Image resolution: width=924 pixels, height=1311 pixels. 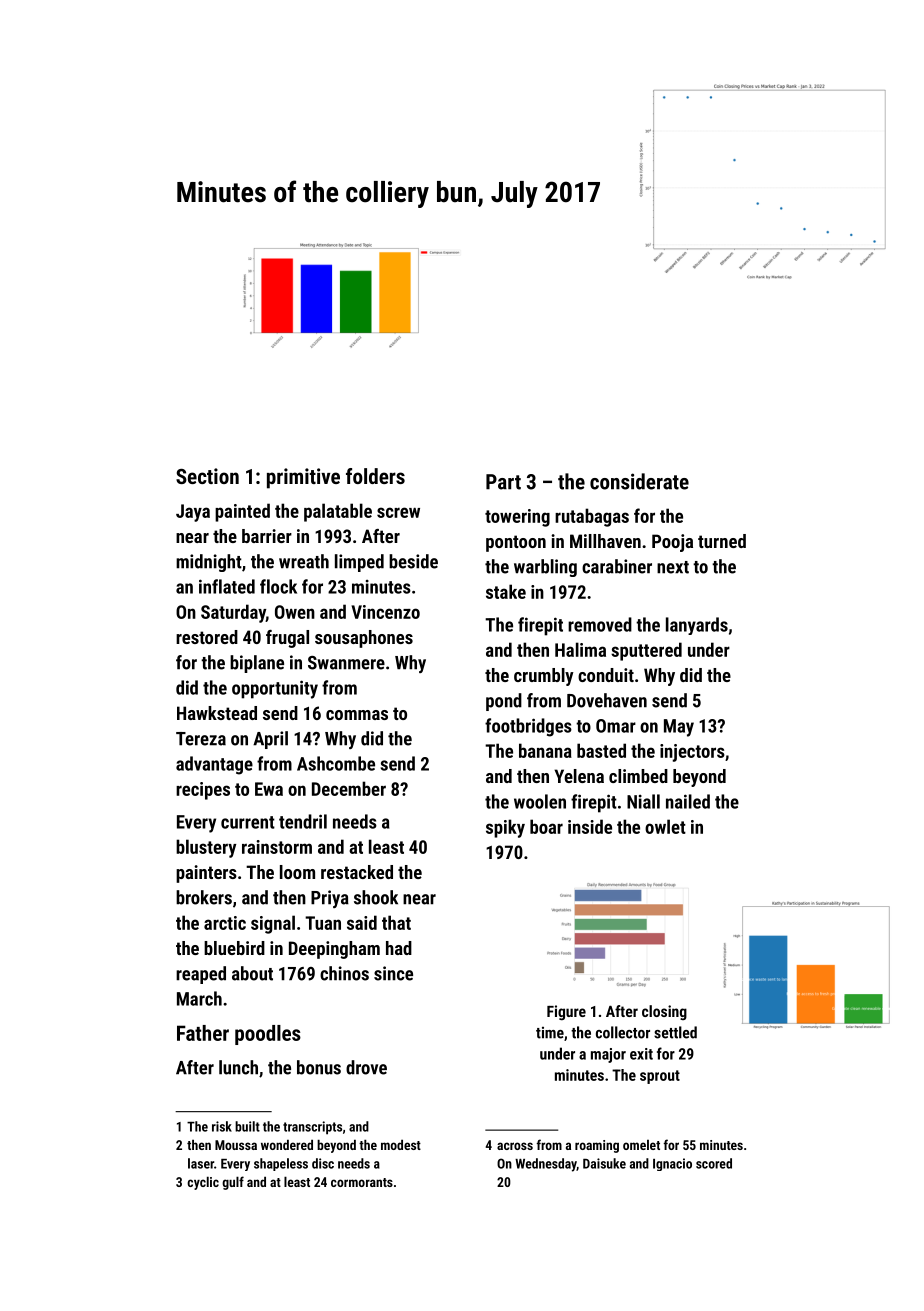 I want to click on built, so click(x=247, y=1126).
